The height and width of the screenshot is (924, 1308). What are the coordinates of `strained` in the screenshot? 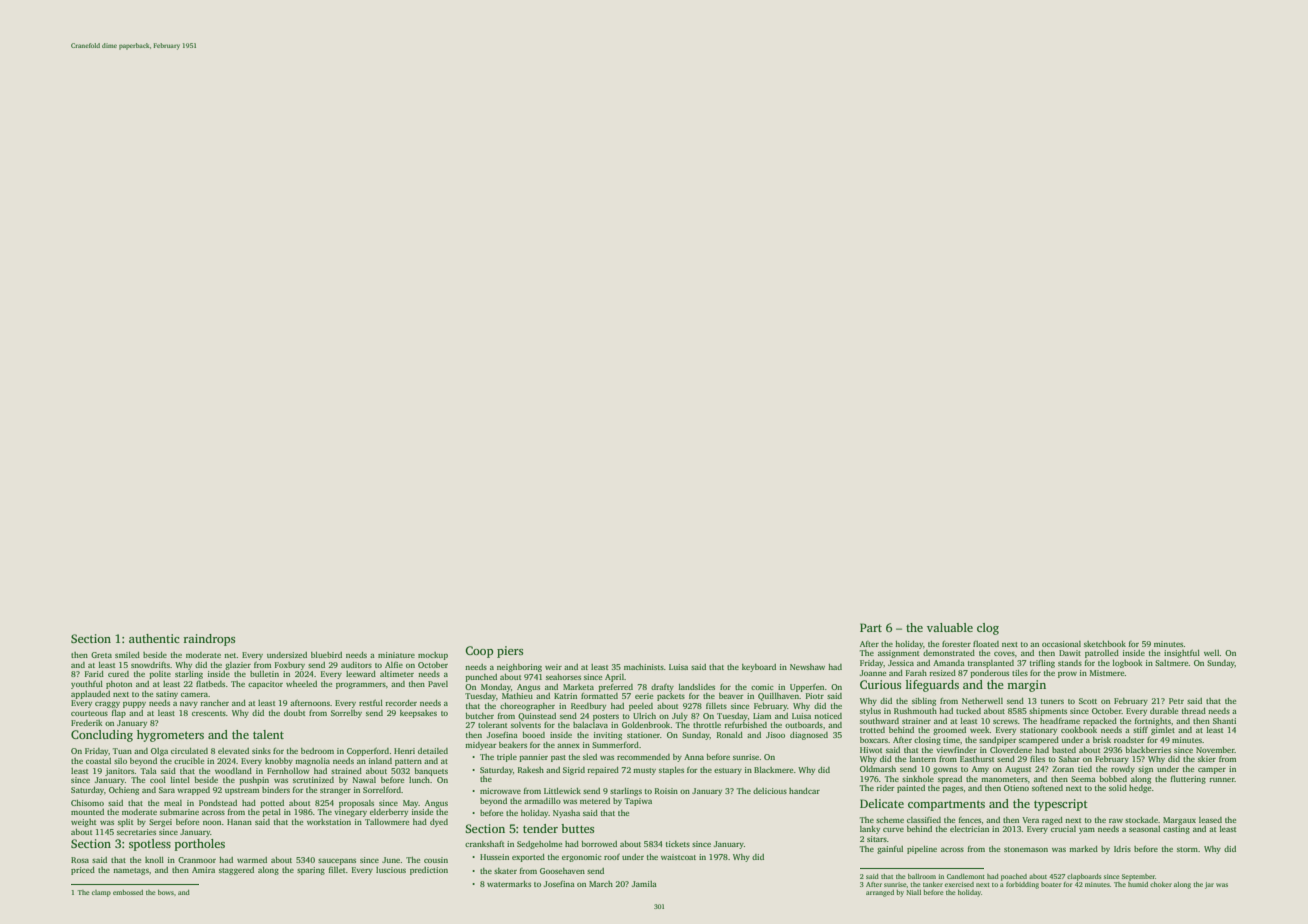 It's located at (346, 771).
